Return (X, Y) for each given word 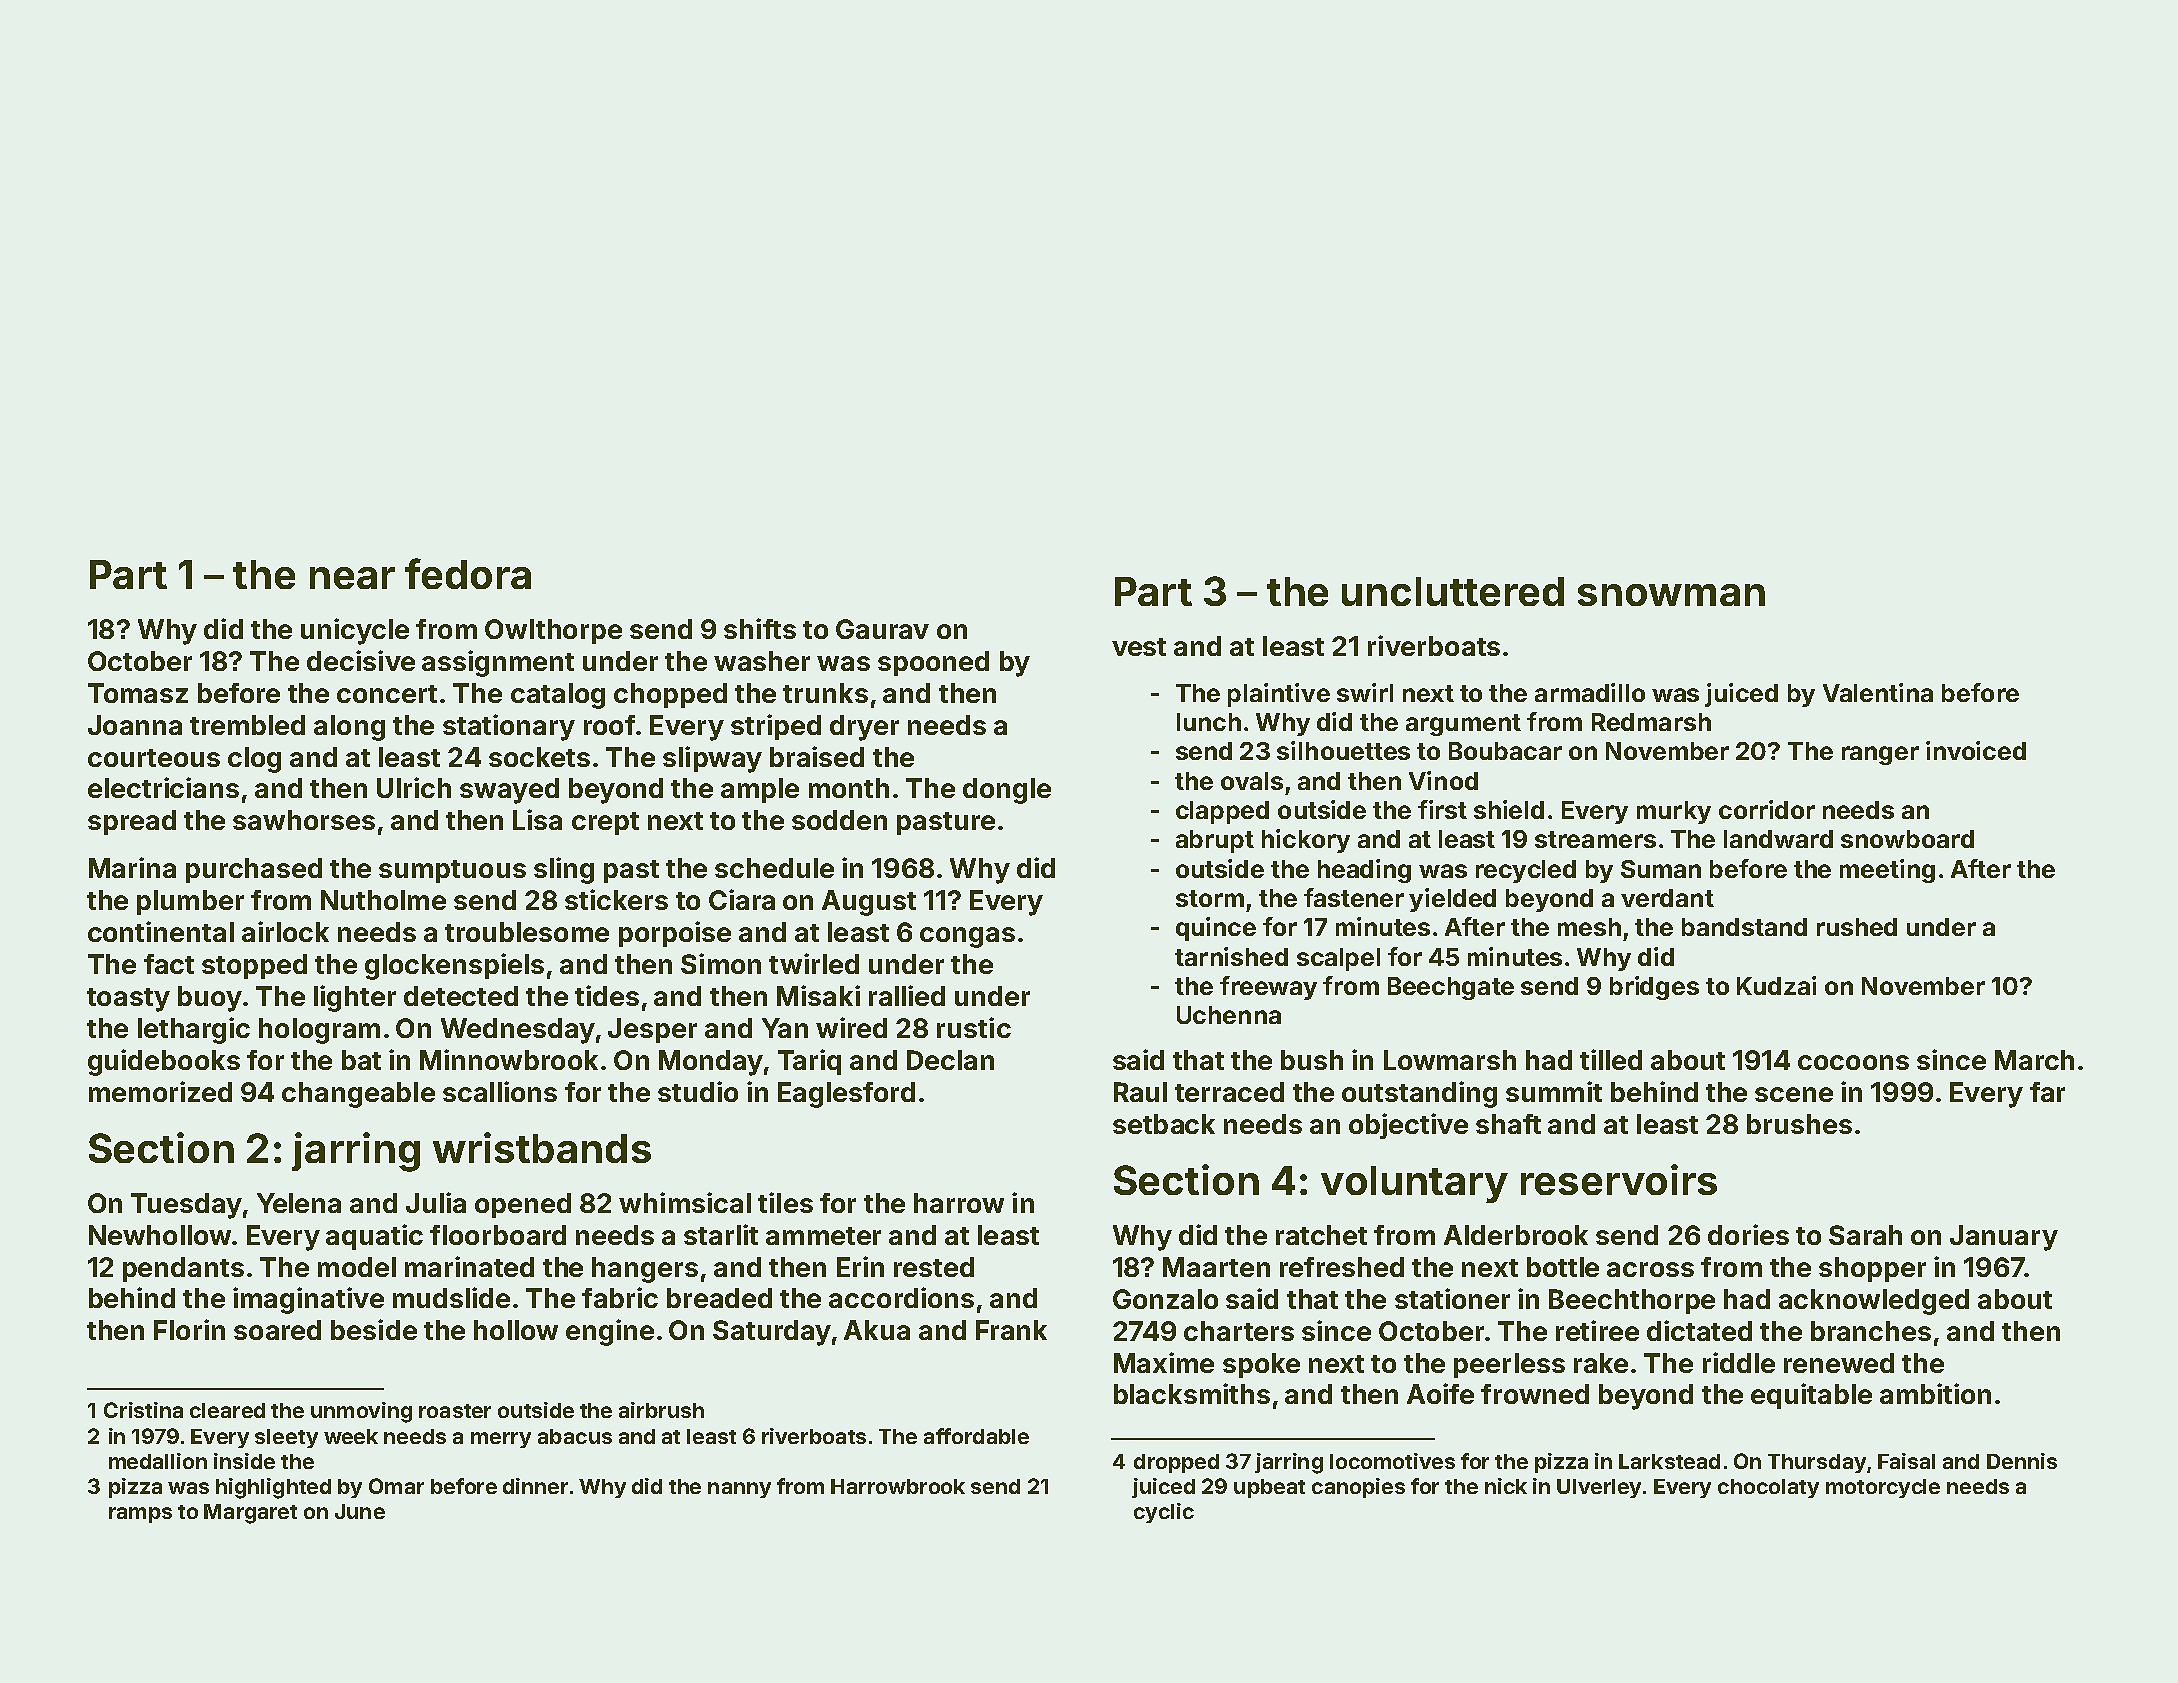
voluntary (1414, 1184)
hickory (1306, 841)
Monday (711, 1063)
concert (387, 694)
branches (1871, 1331)
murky (1674, 812)
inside (244, 1461)
